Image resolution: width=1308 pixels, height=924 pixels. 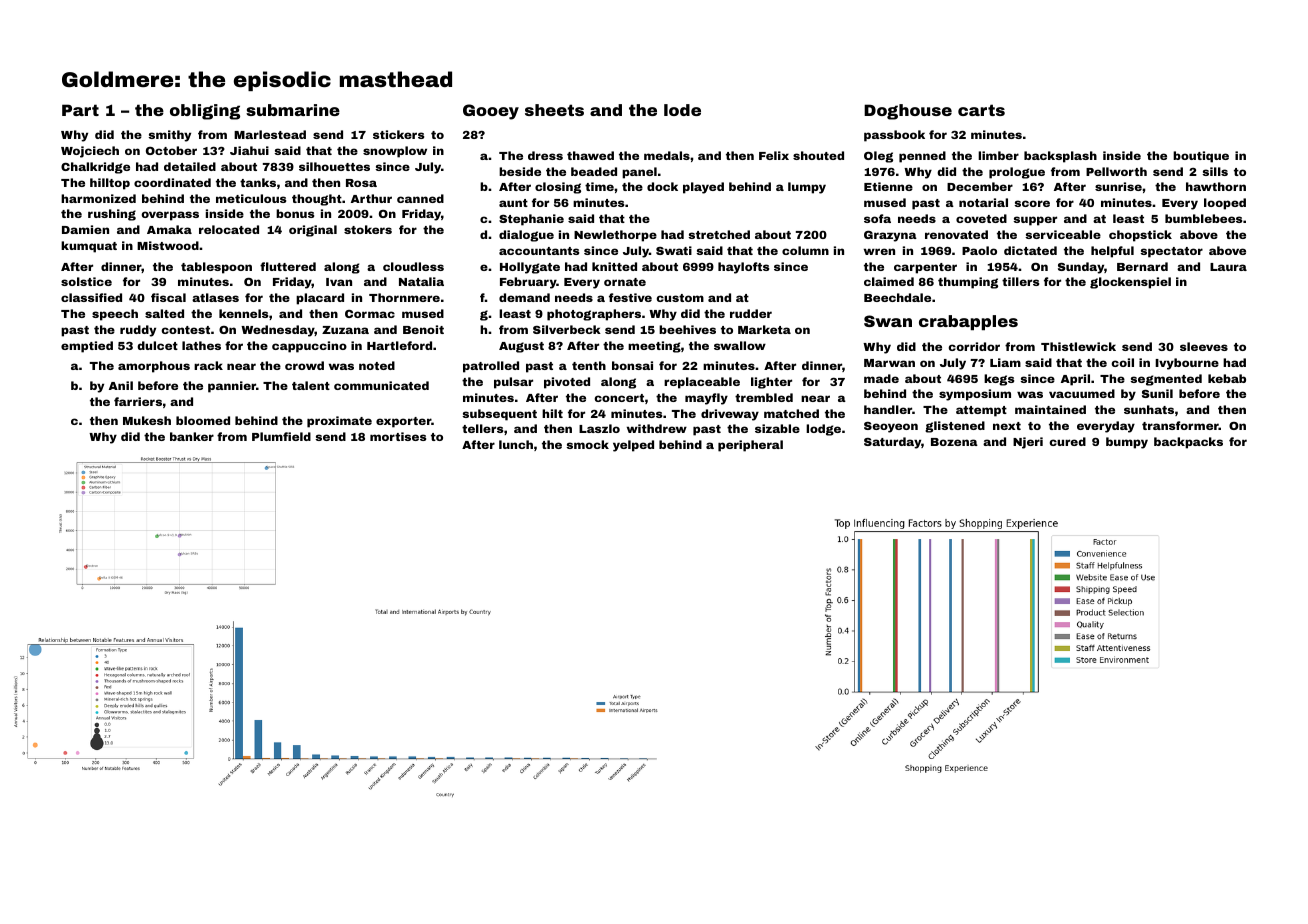 What do you see at coordinates (1228, 267) in the screenshot?
I see `Laura` at bounding box center [1228, 267].
